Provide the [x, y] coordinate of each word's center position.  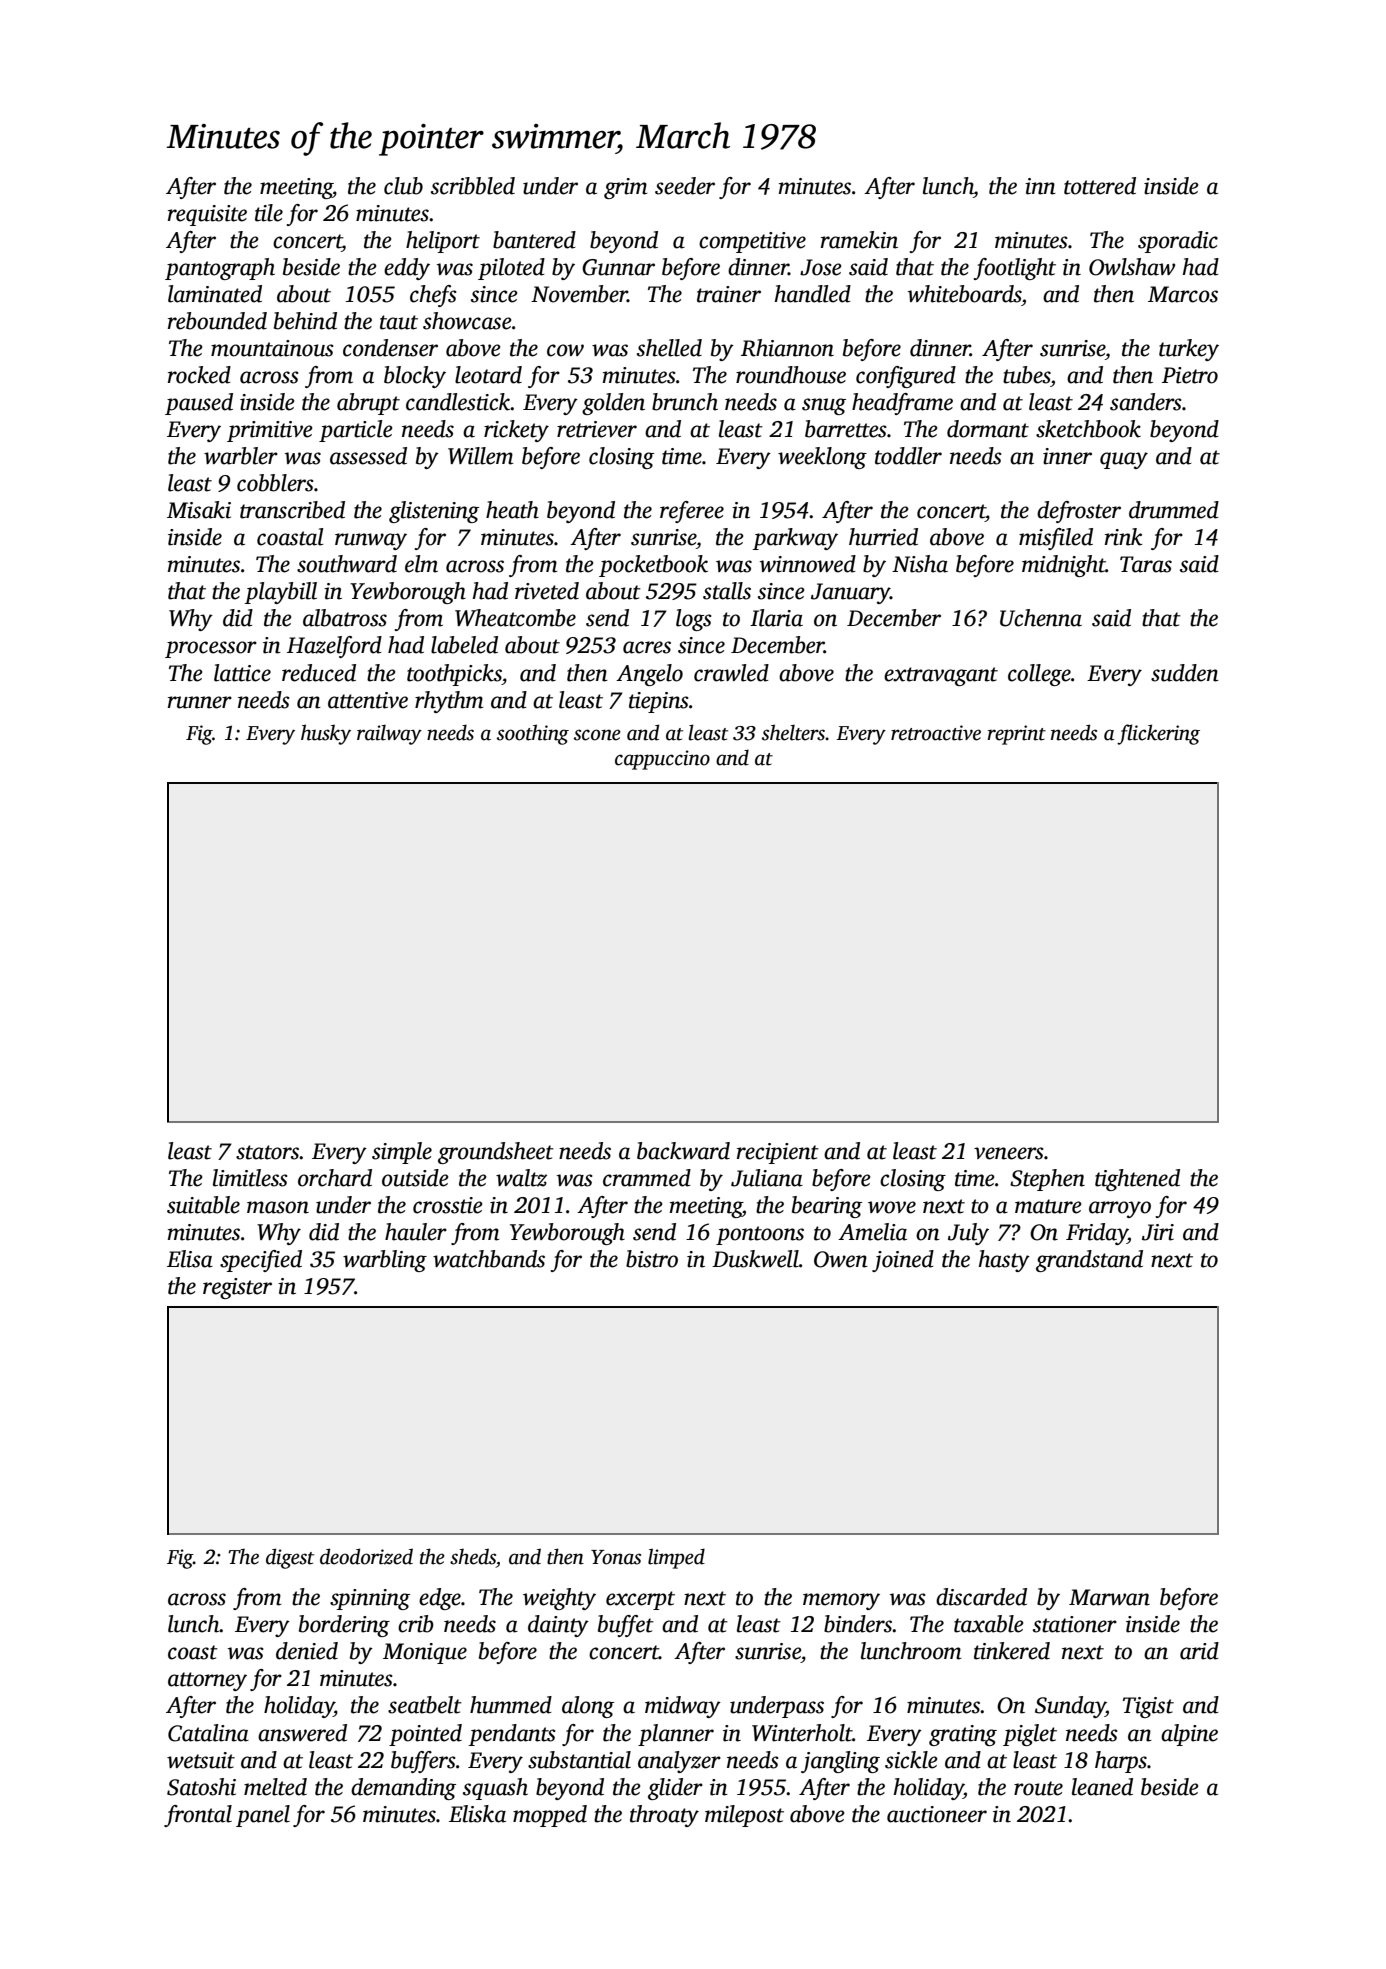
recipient [778, 1153]
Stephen [1047, 1180]
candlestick [458, 402]
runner [200, 702]
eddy [407, 269]
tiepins [659, 702]
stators [268, 1152]
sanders [1146, 402]
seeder [685, 186]
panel [263, 1816]
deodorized [366, 1556]
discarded [981, 1597]
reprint [1016, 735]
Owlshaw [1132, 267]
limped [676, 1558]
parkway [795, 539]
